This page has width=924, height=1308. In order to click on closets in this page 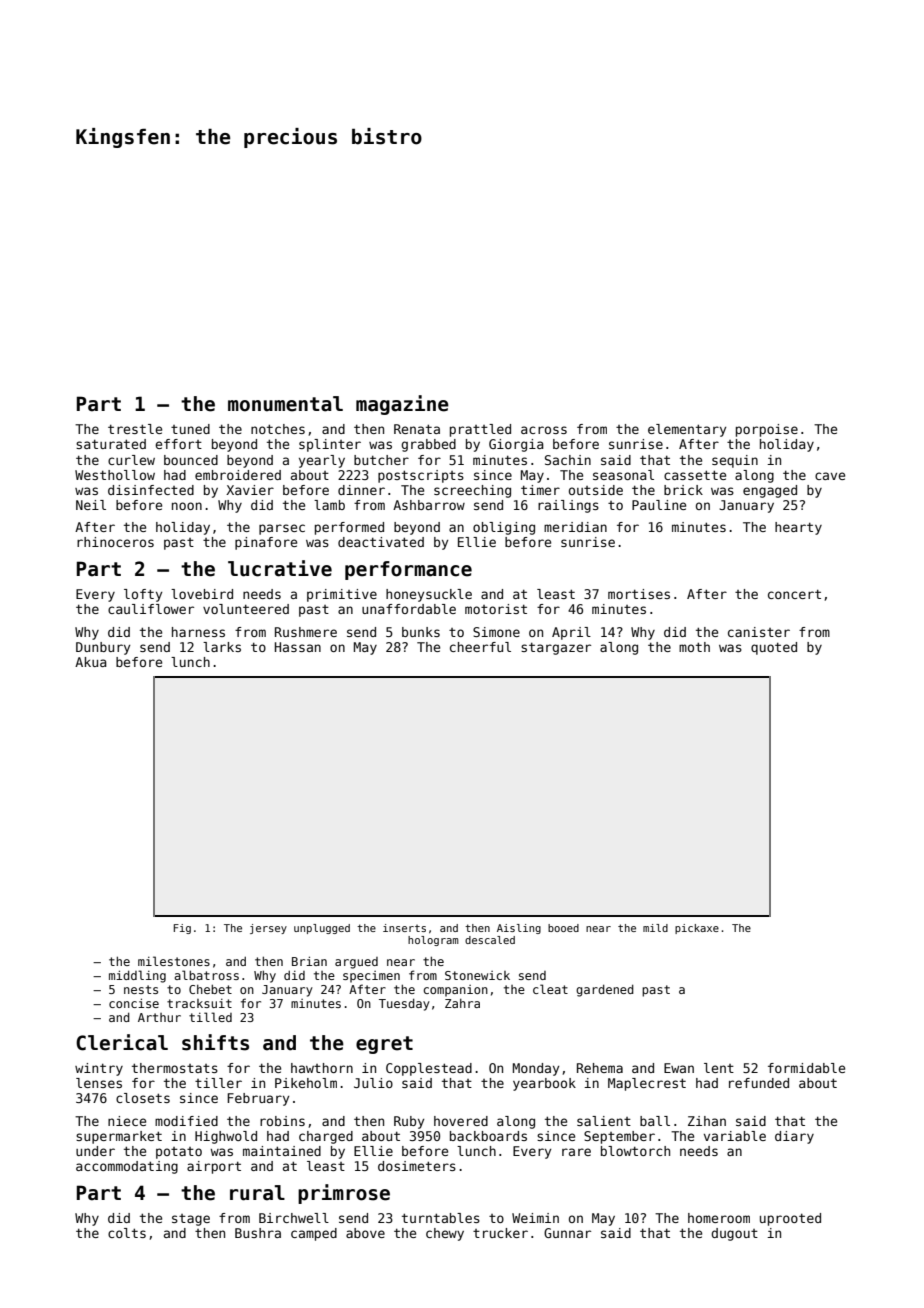, I will do `click(143, 1098)`.
